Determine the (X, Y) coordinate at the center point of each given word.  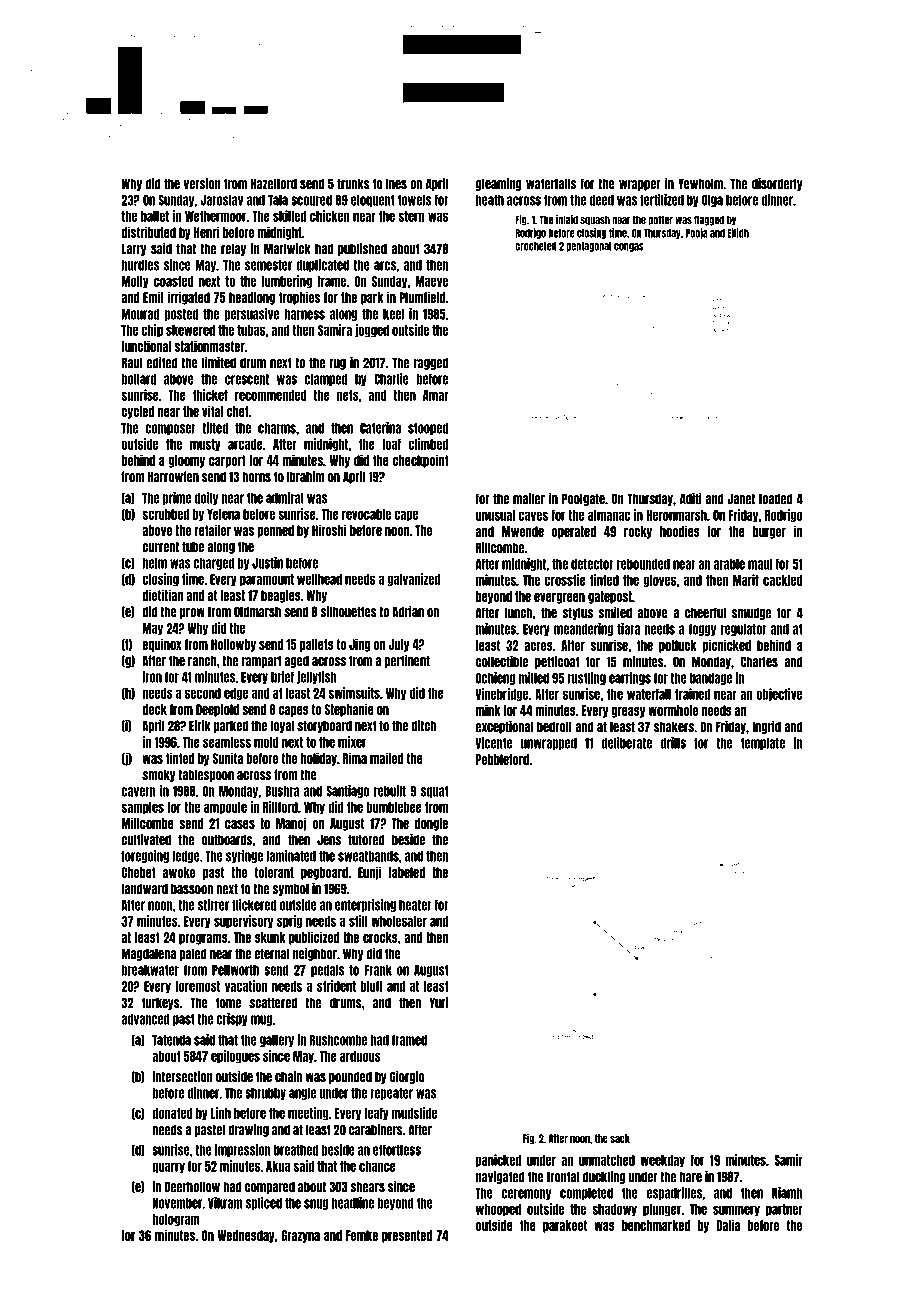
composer (170, 429)
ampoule (225, 808)
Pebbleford (502, 759)
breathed (296, 1150)
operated (574, 532)
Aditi (691, 499)
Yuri (439, 1003)
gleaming (499, 184)
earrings (630, 678)
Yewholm (700, 184)
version (202, 184)
